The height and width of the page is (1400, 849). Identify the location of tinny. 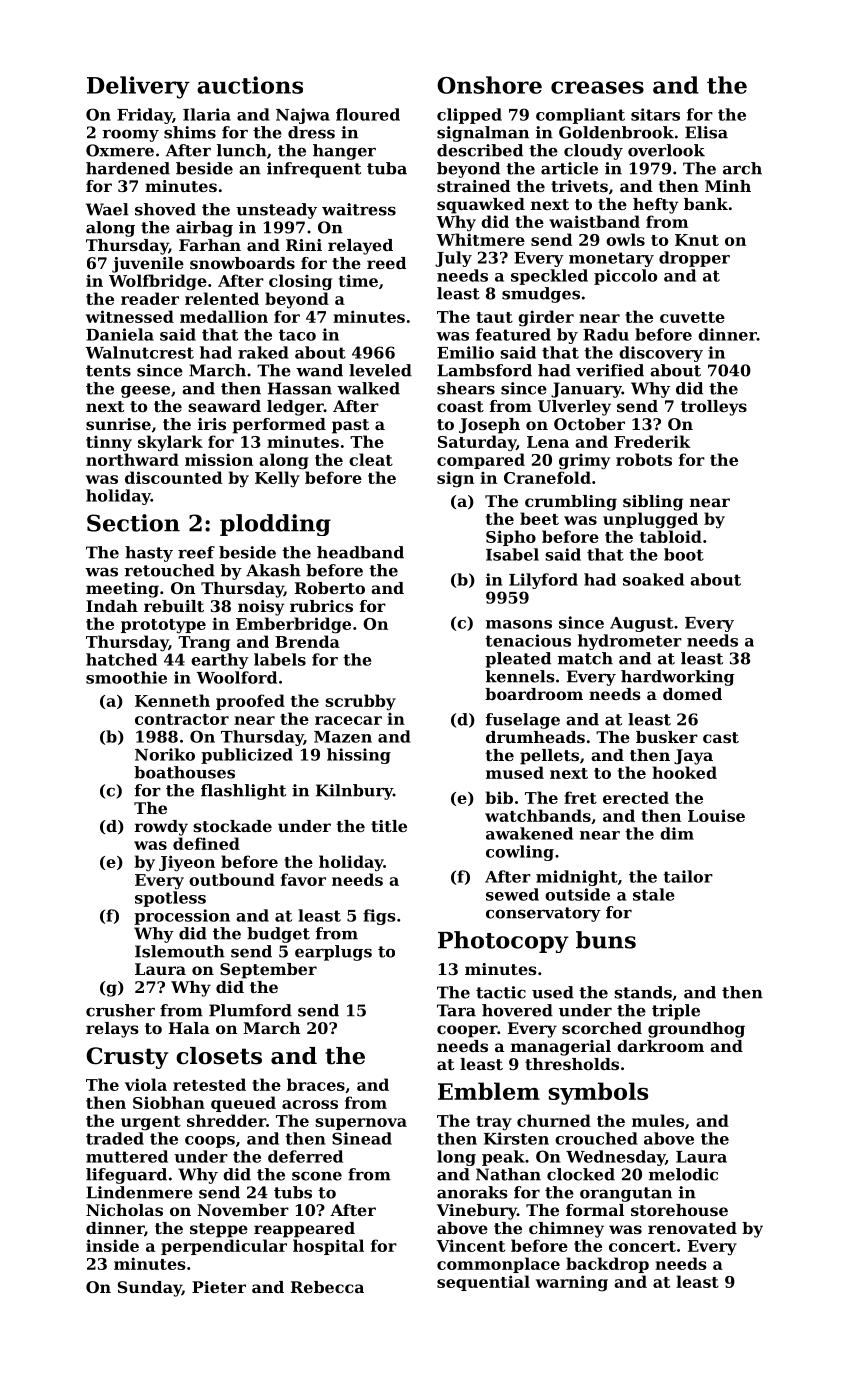
(109, 444).
